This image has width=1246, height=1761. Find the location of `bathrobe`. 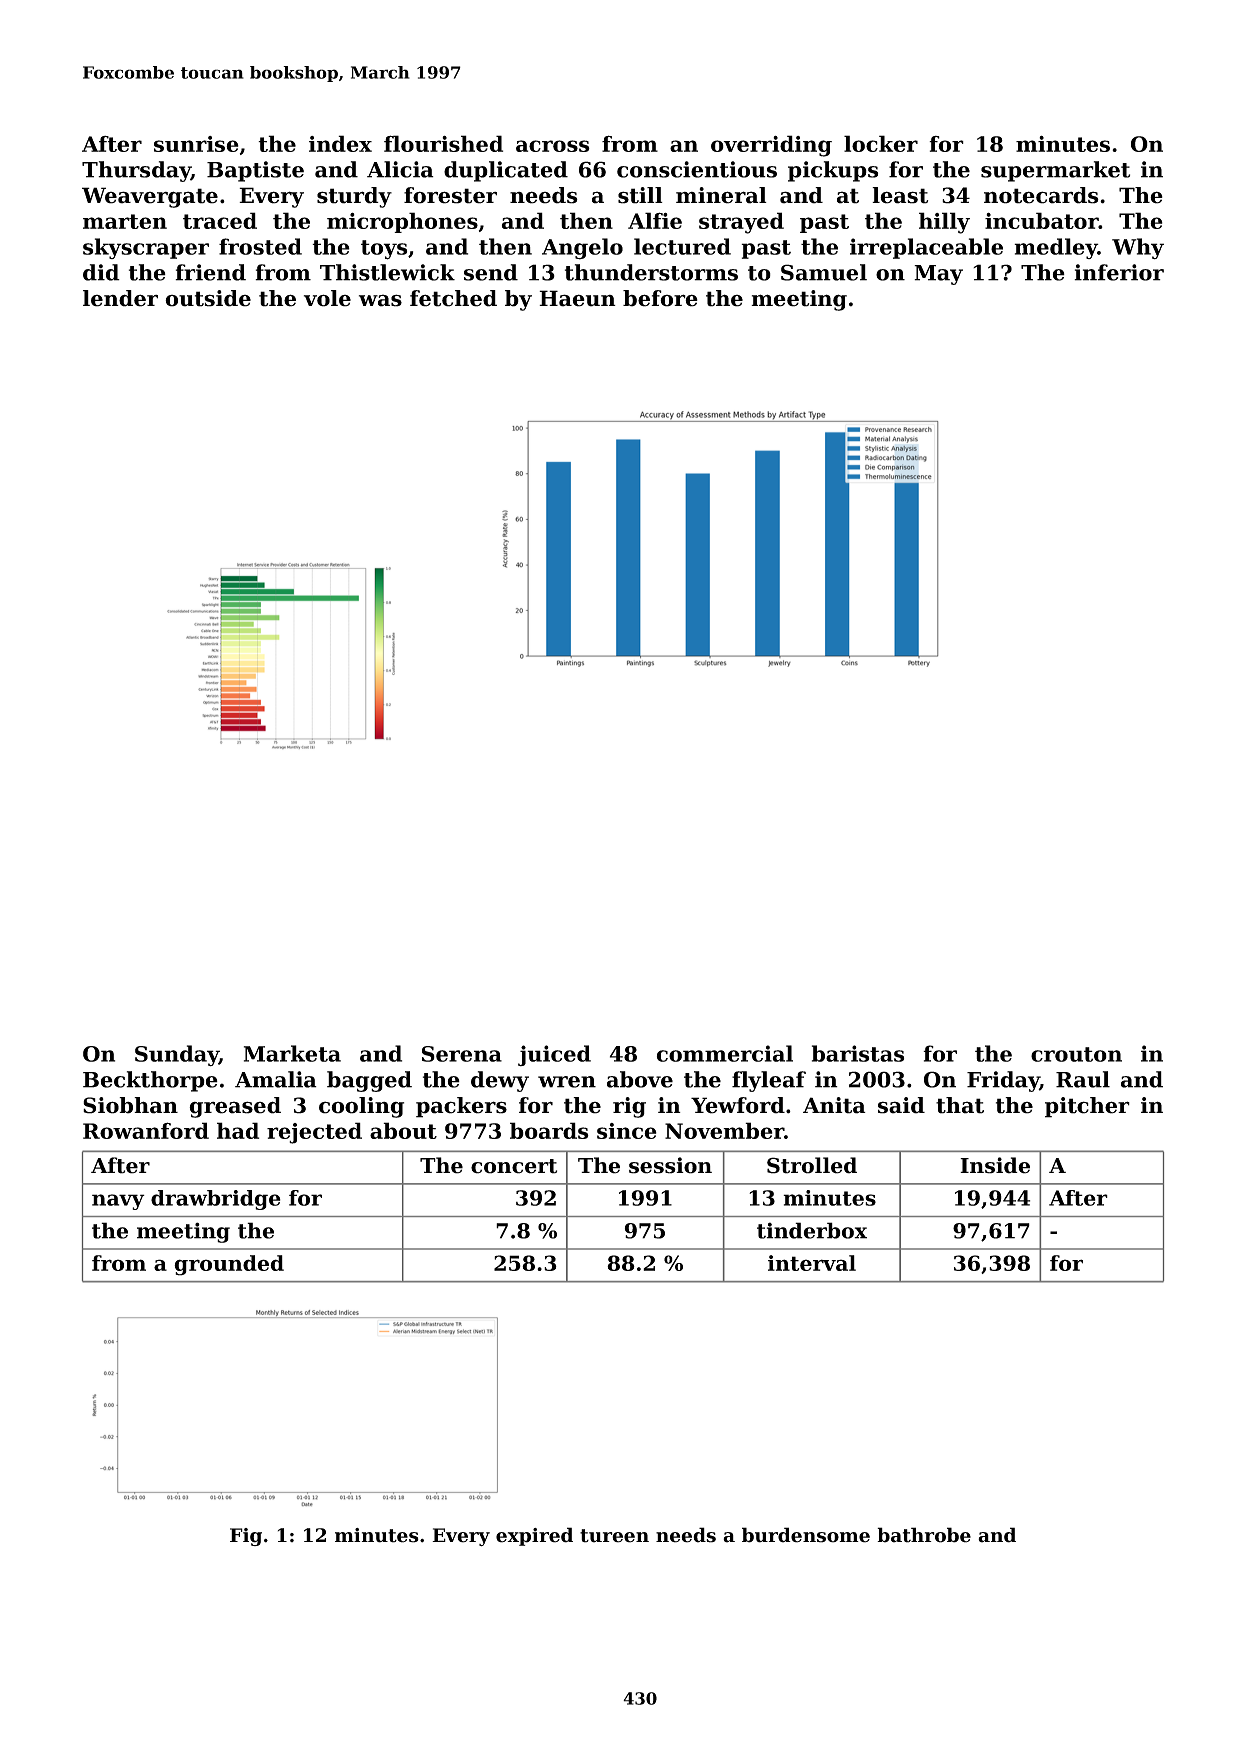

bathrobe is located at coordinates (924, 1535).
